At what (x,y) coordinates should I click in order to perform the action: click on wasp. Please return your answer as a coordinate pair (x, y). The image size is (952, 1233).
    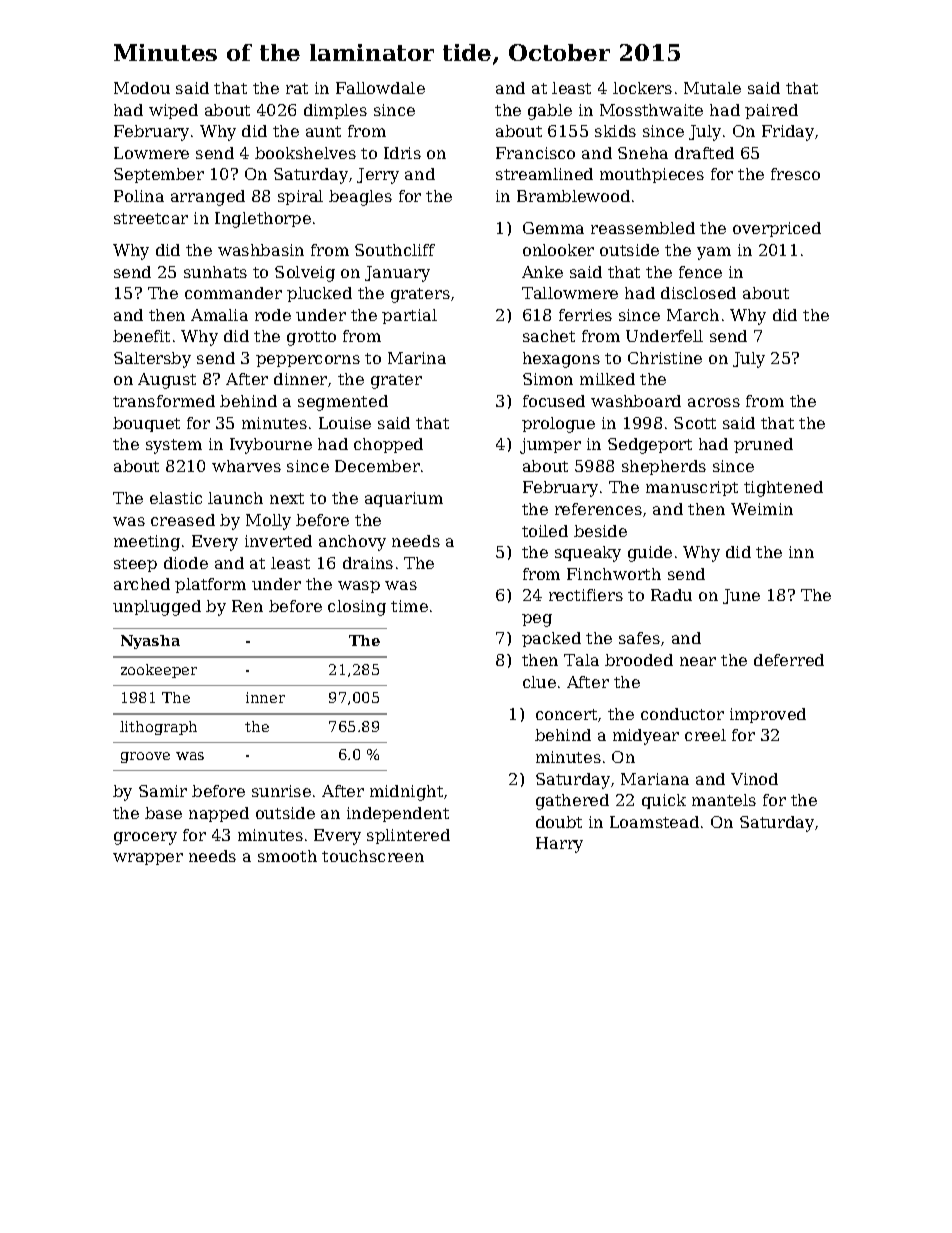
    Looking at the image, I should click on (359, 587).
